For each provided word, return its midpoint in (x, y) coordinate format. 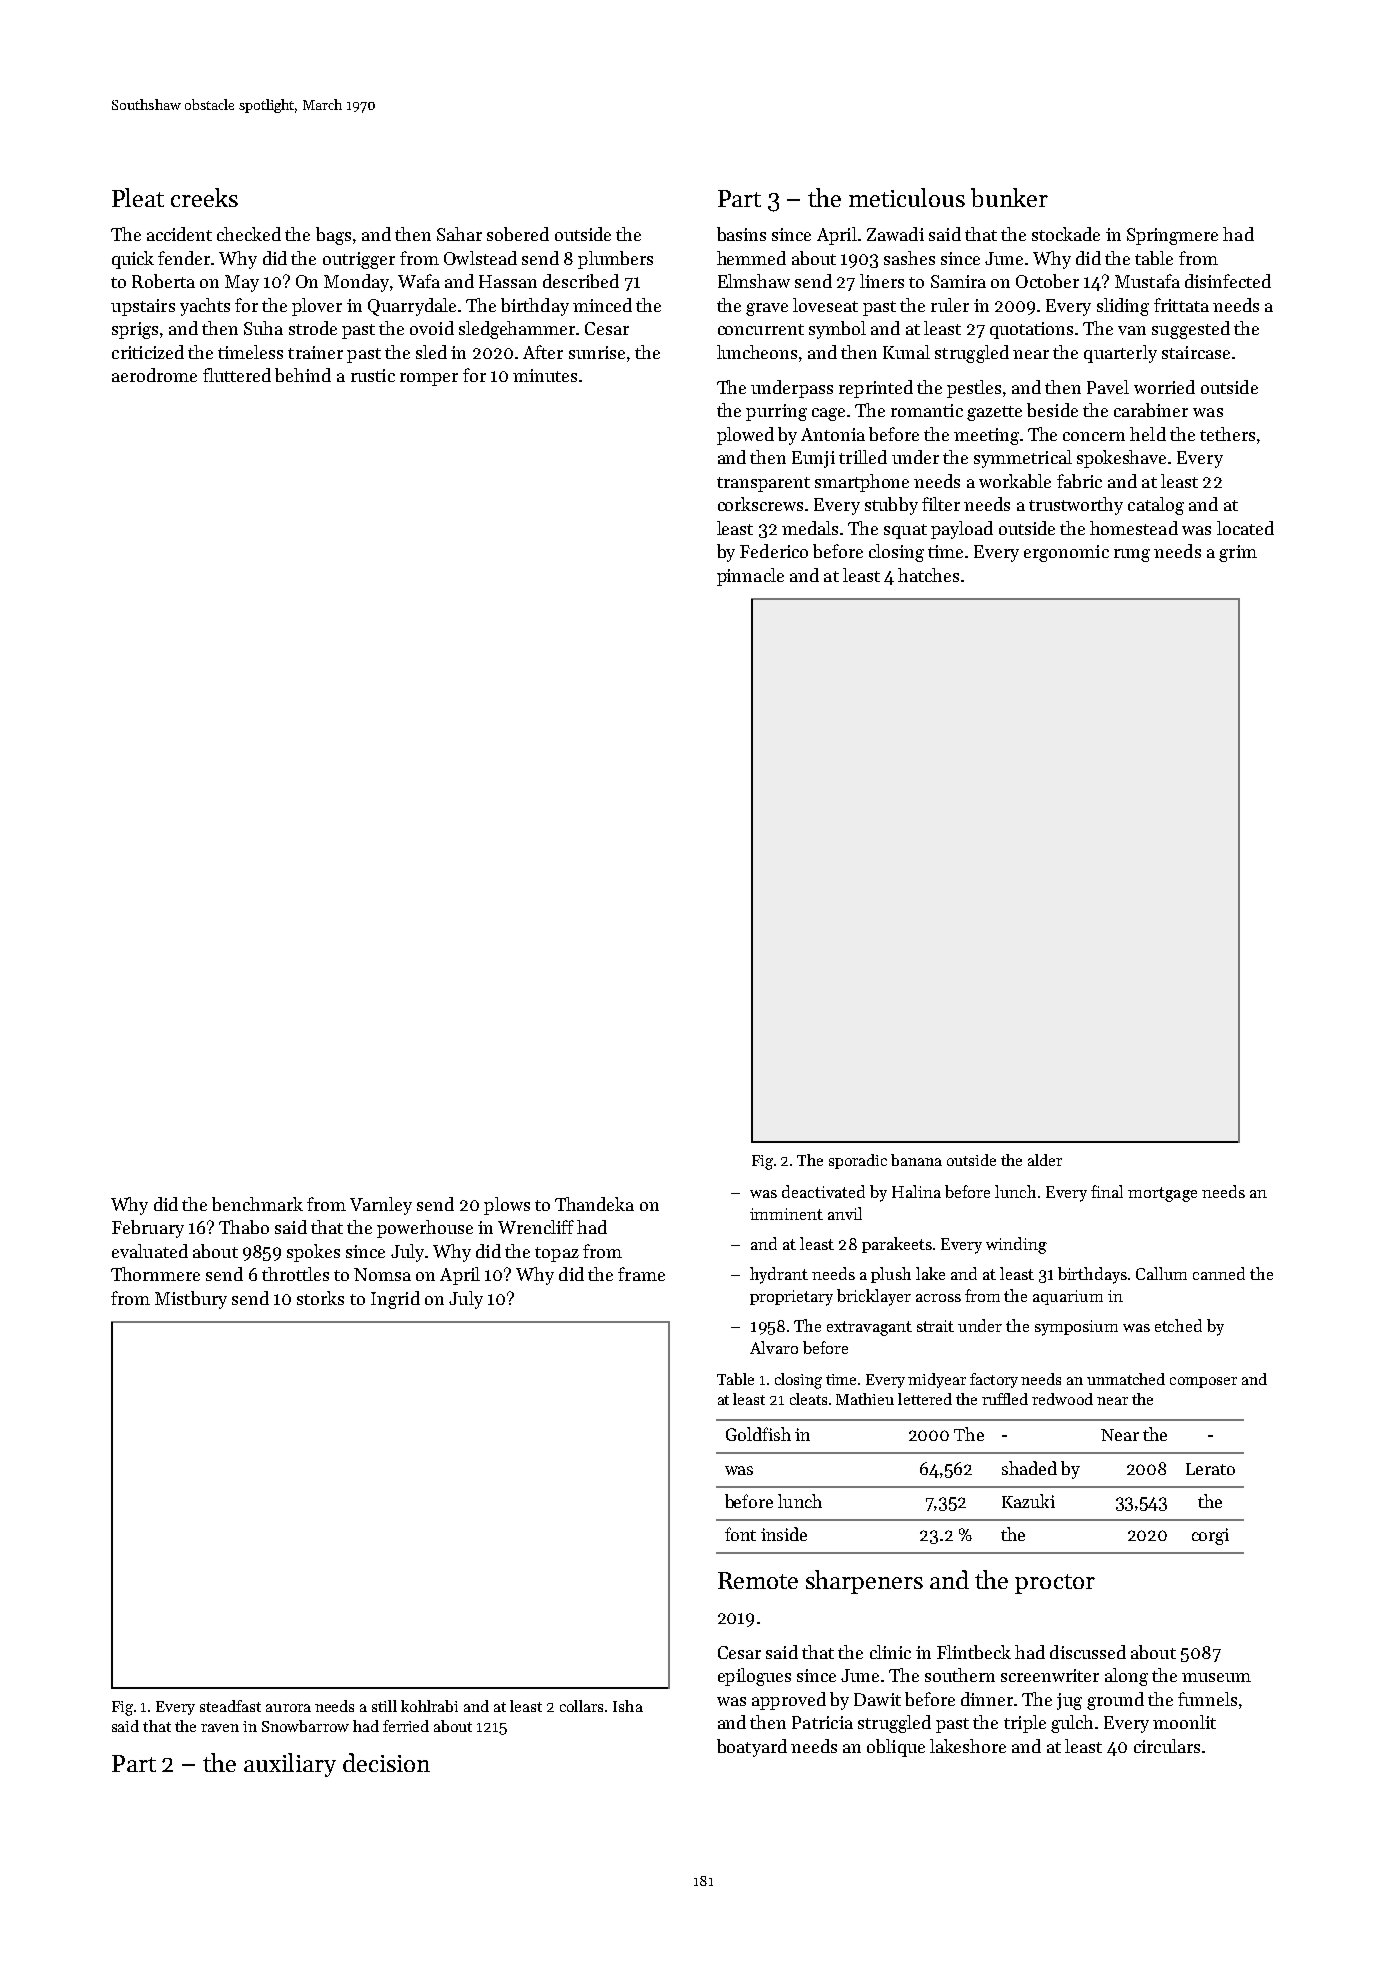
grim (1238, 553)
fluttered (237, 375)
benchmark (257, 1204)
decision (386, 1762)
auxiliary (290, 1765)
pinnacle (750, 577)
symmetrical (1023, 459)
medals (810, 528)
